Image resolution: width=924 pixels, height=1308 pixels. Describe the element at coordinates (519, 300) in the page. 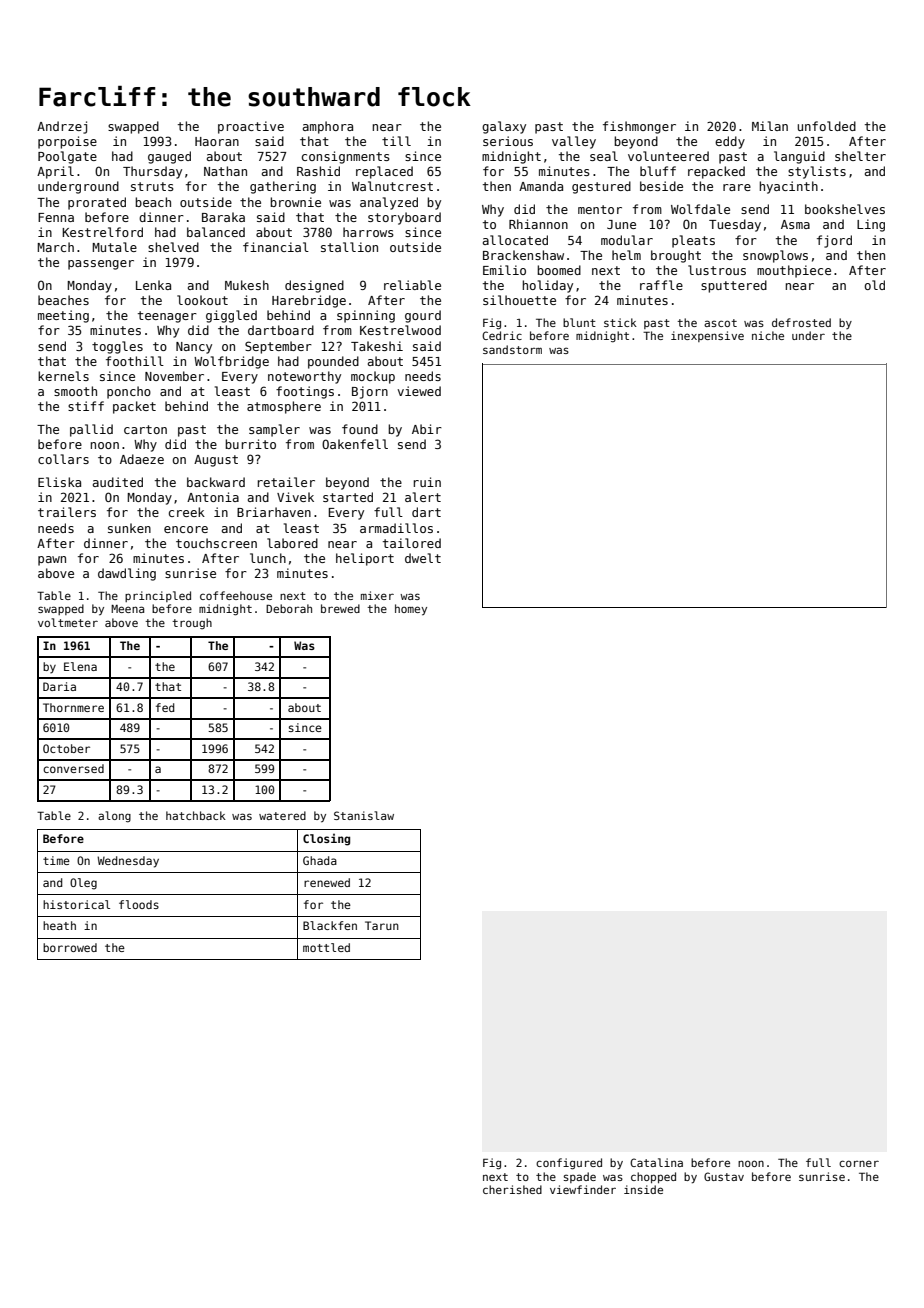

I see `silhouette` at that location.
